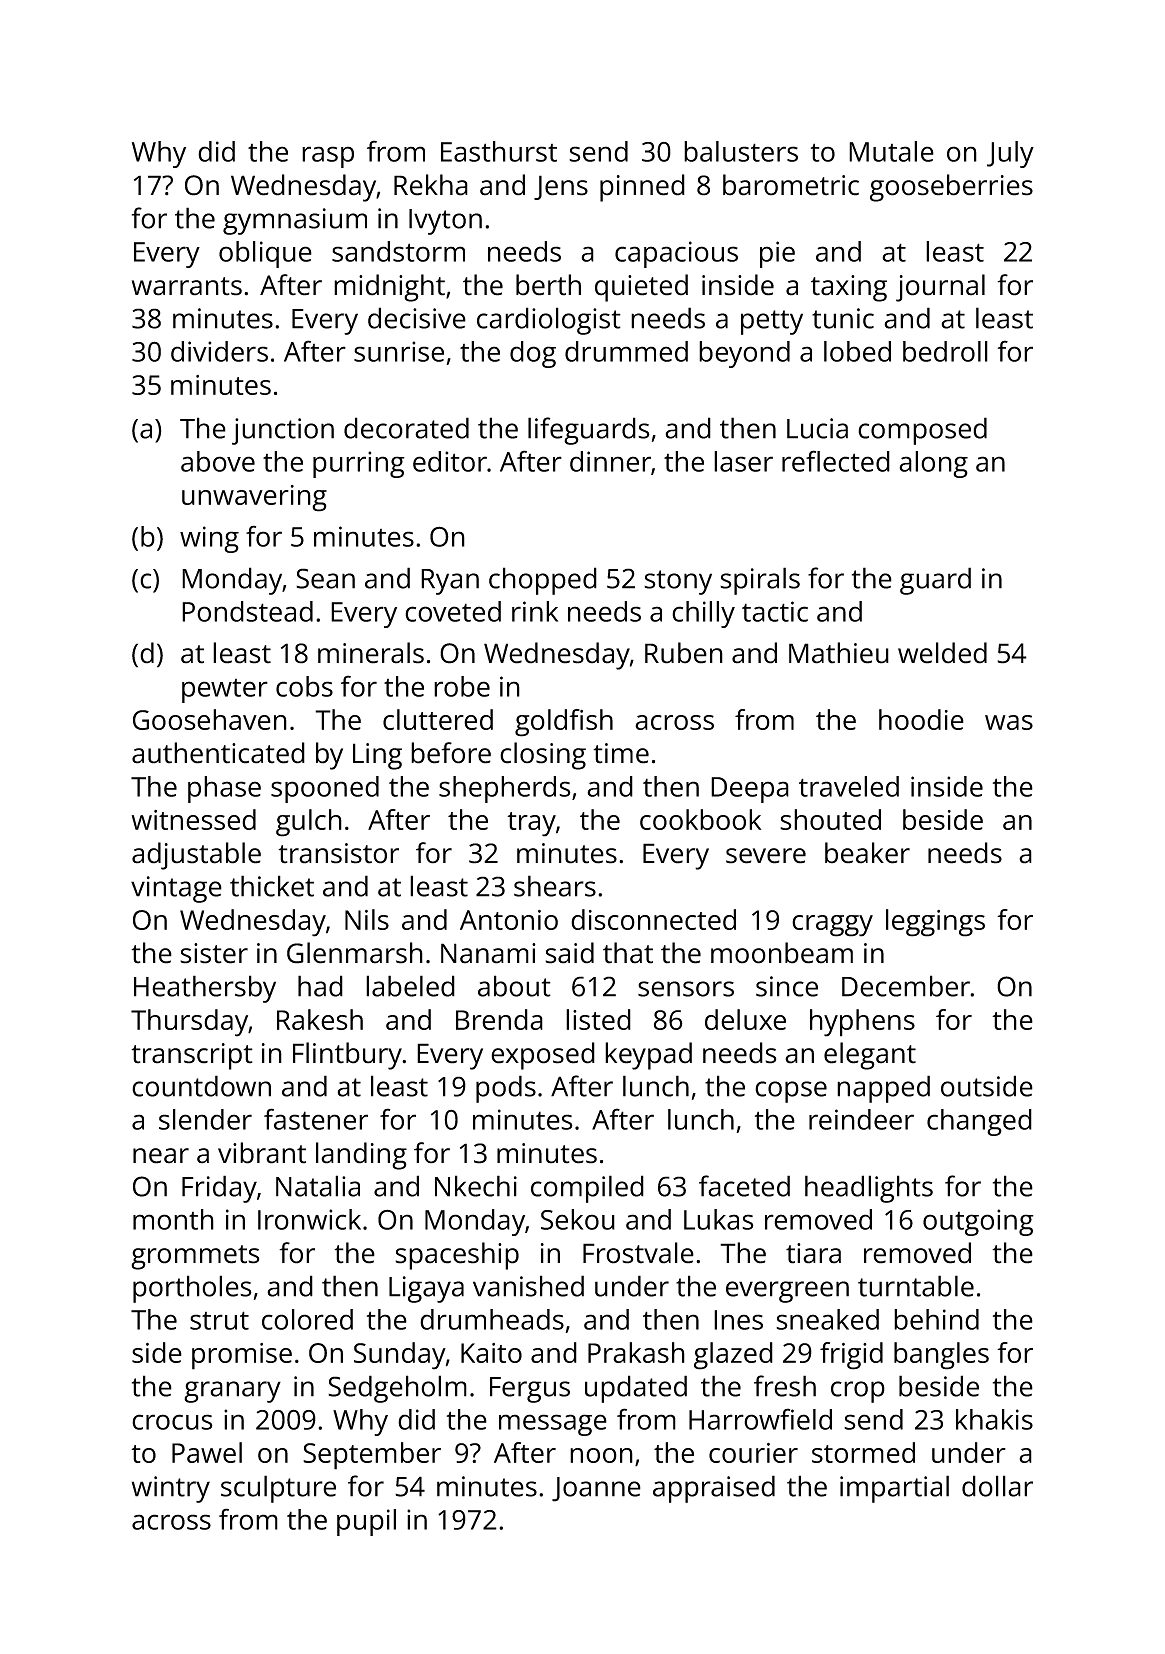 This document has height=1654, width=1165. What do you see at coordinates (951, 188) in the document?
I see `gooseberries` at bounding box center [951, 188].
